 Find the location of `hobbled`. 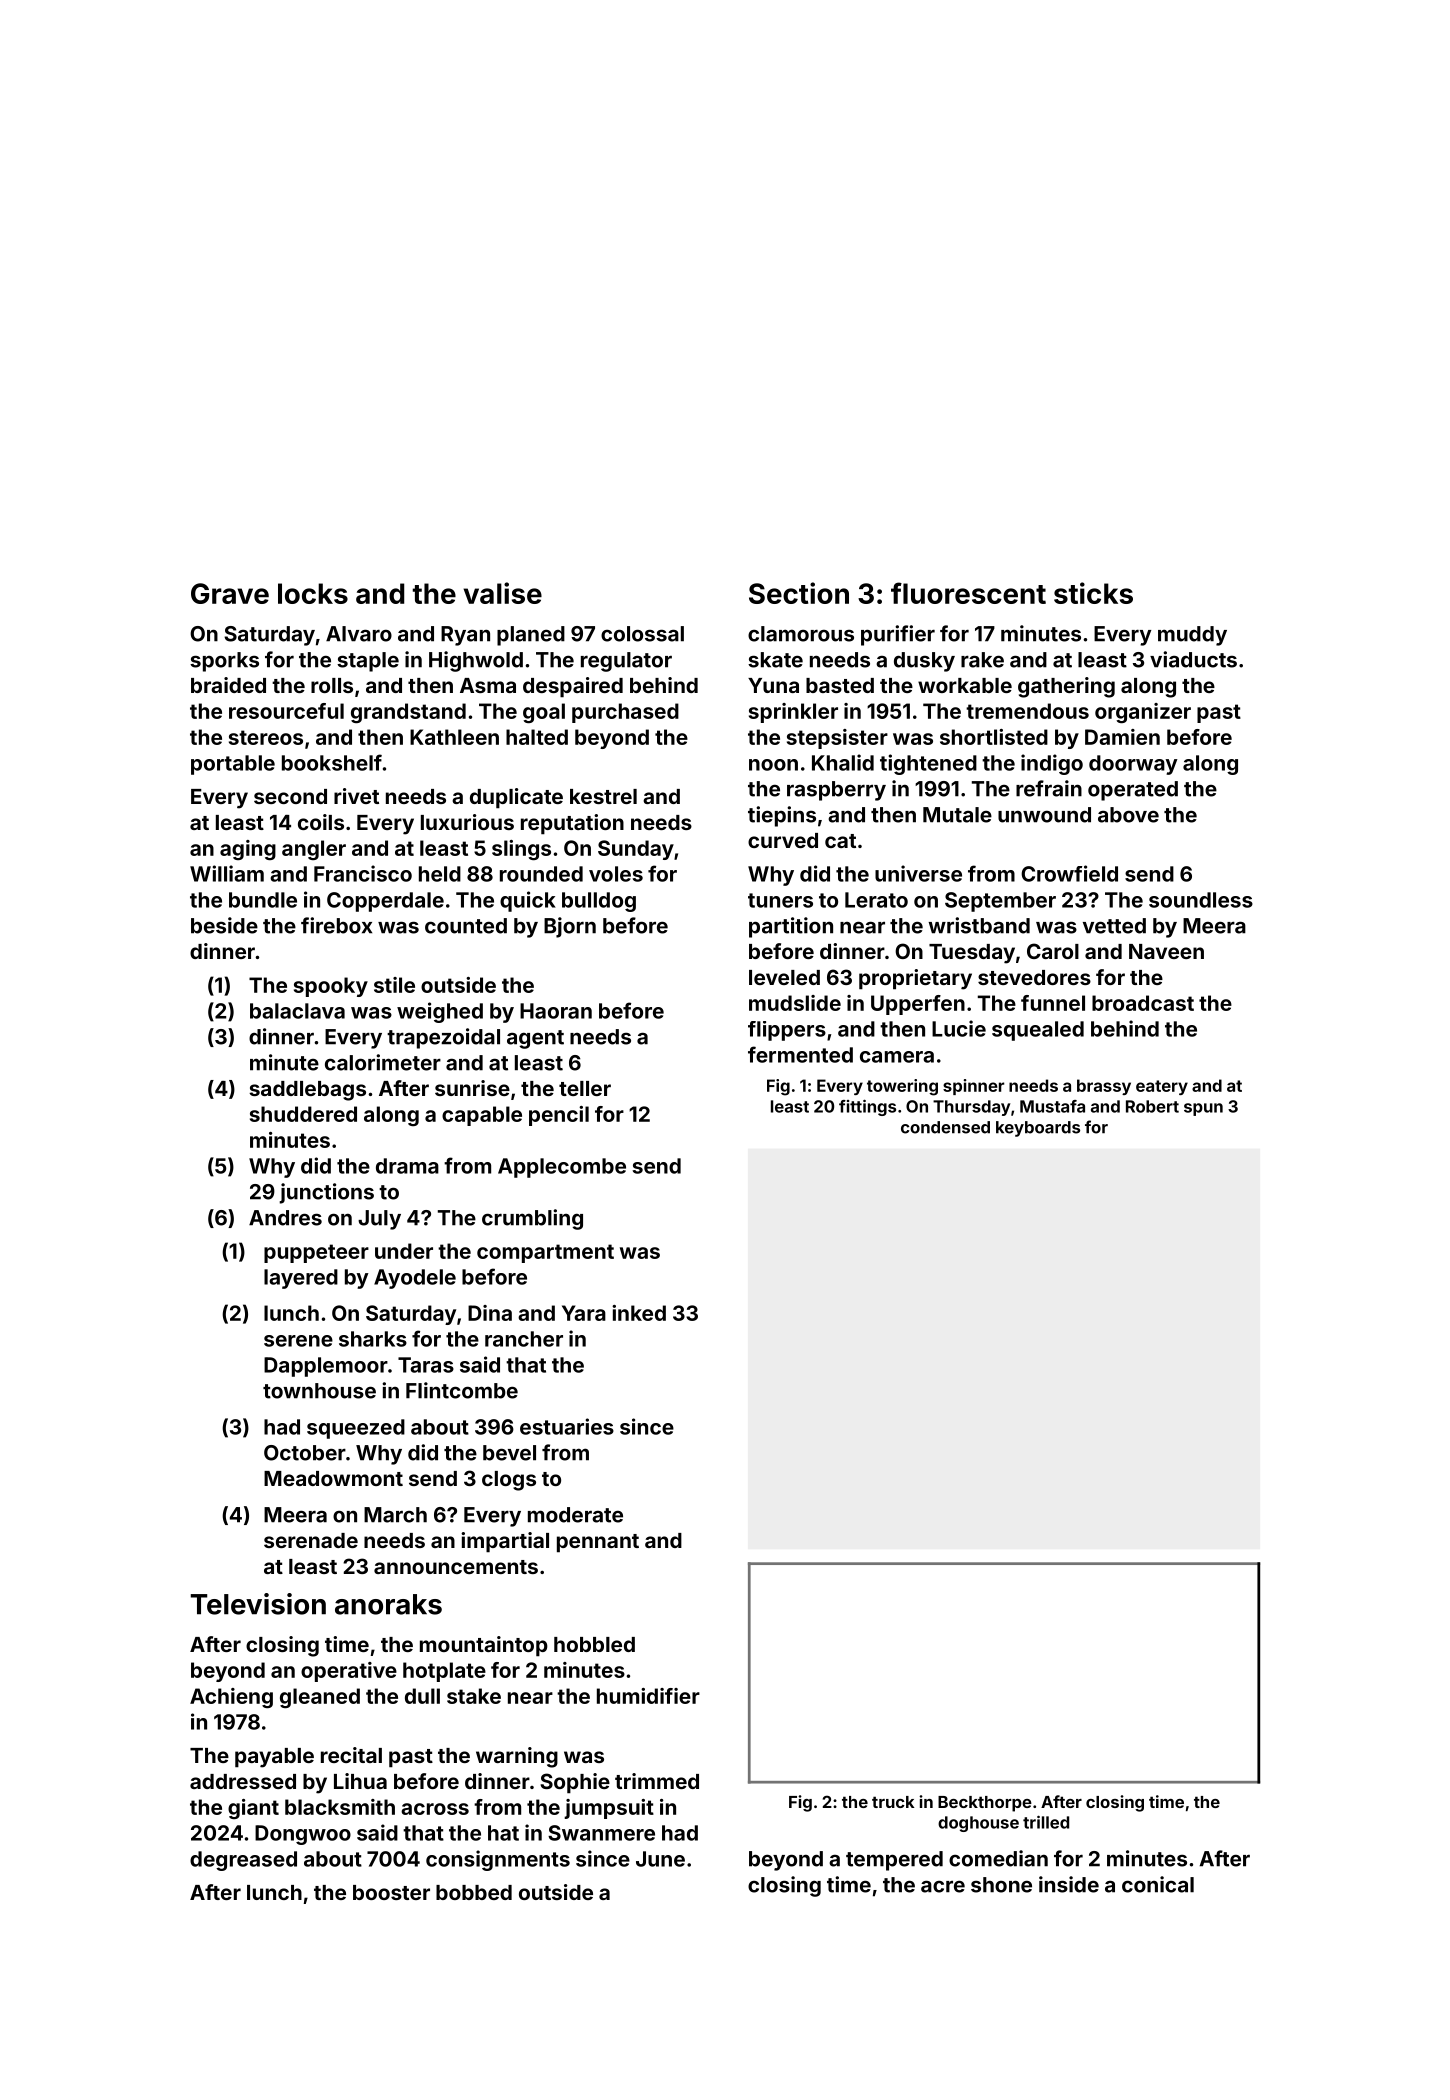

hobbled is located at coordinates (594, 1644).
